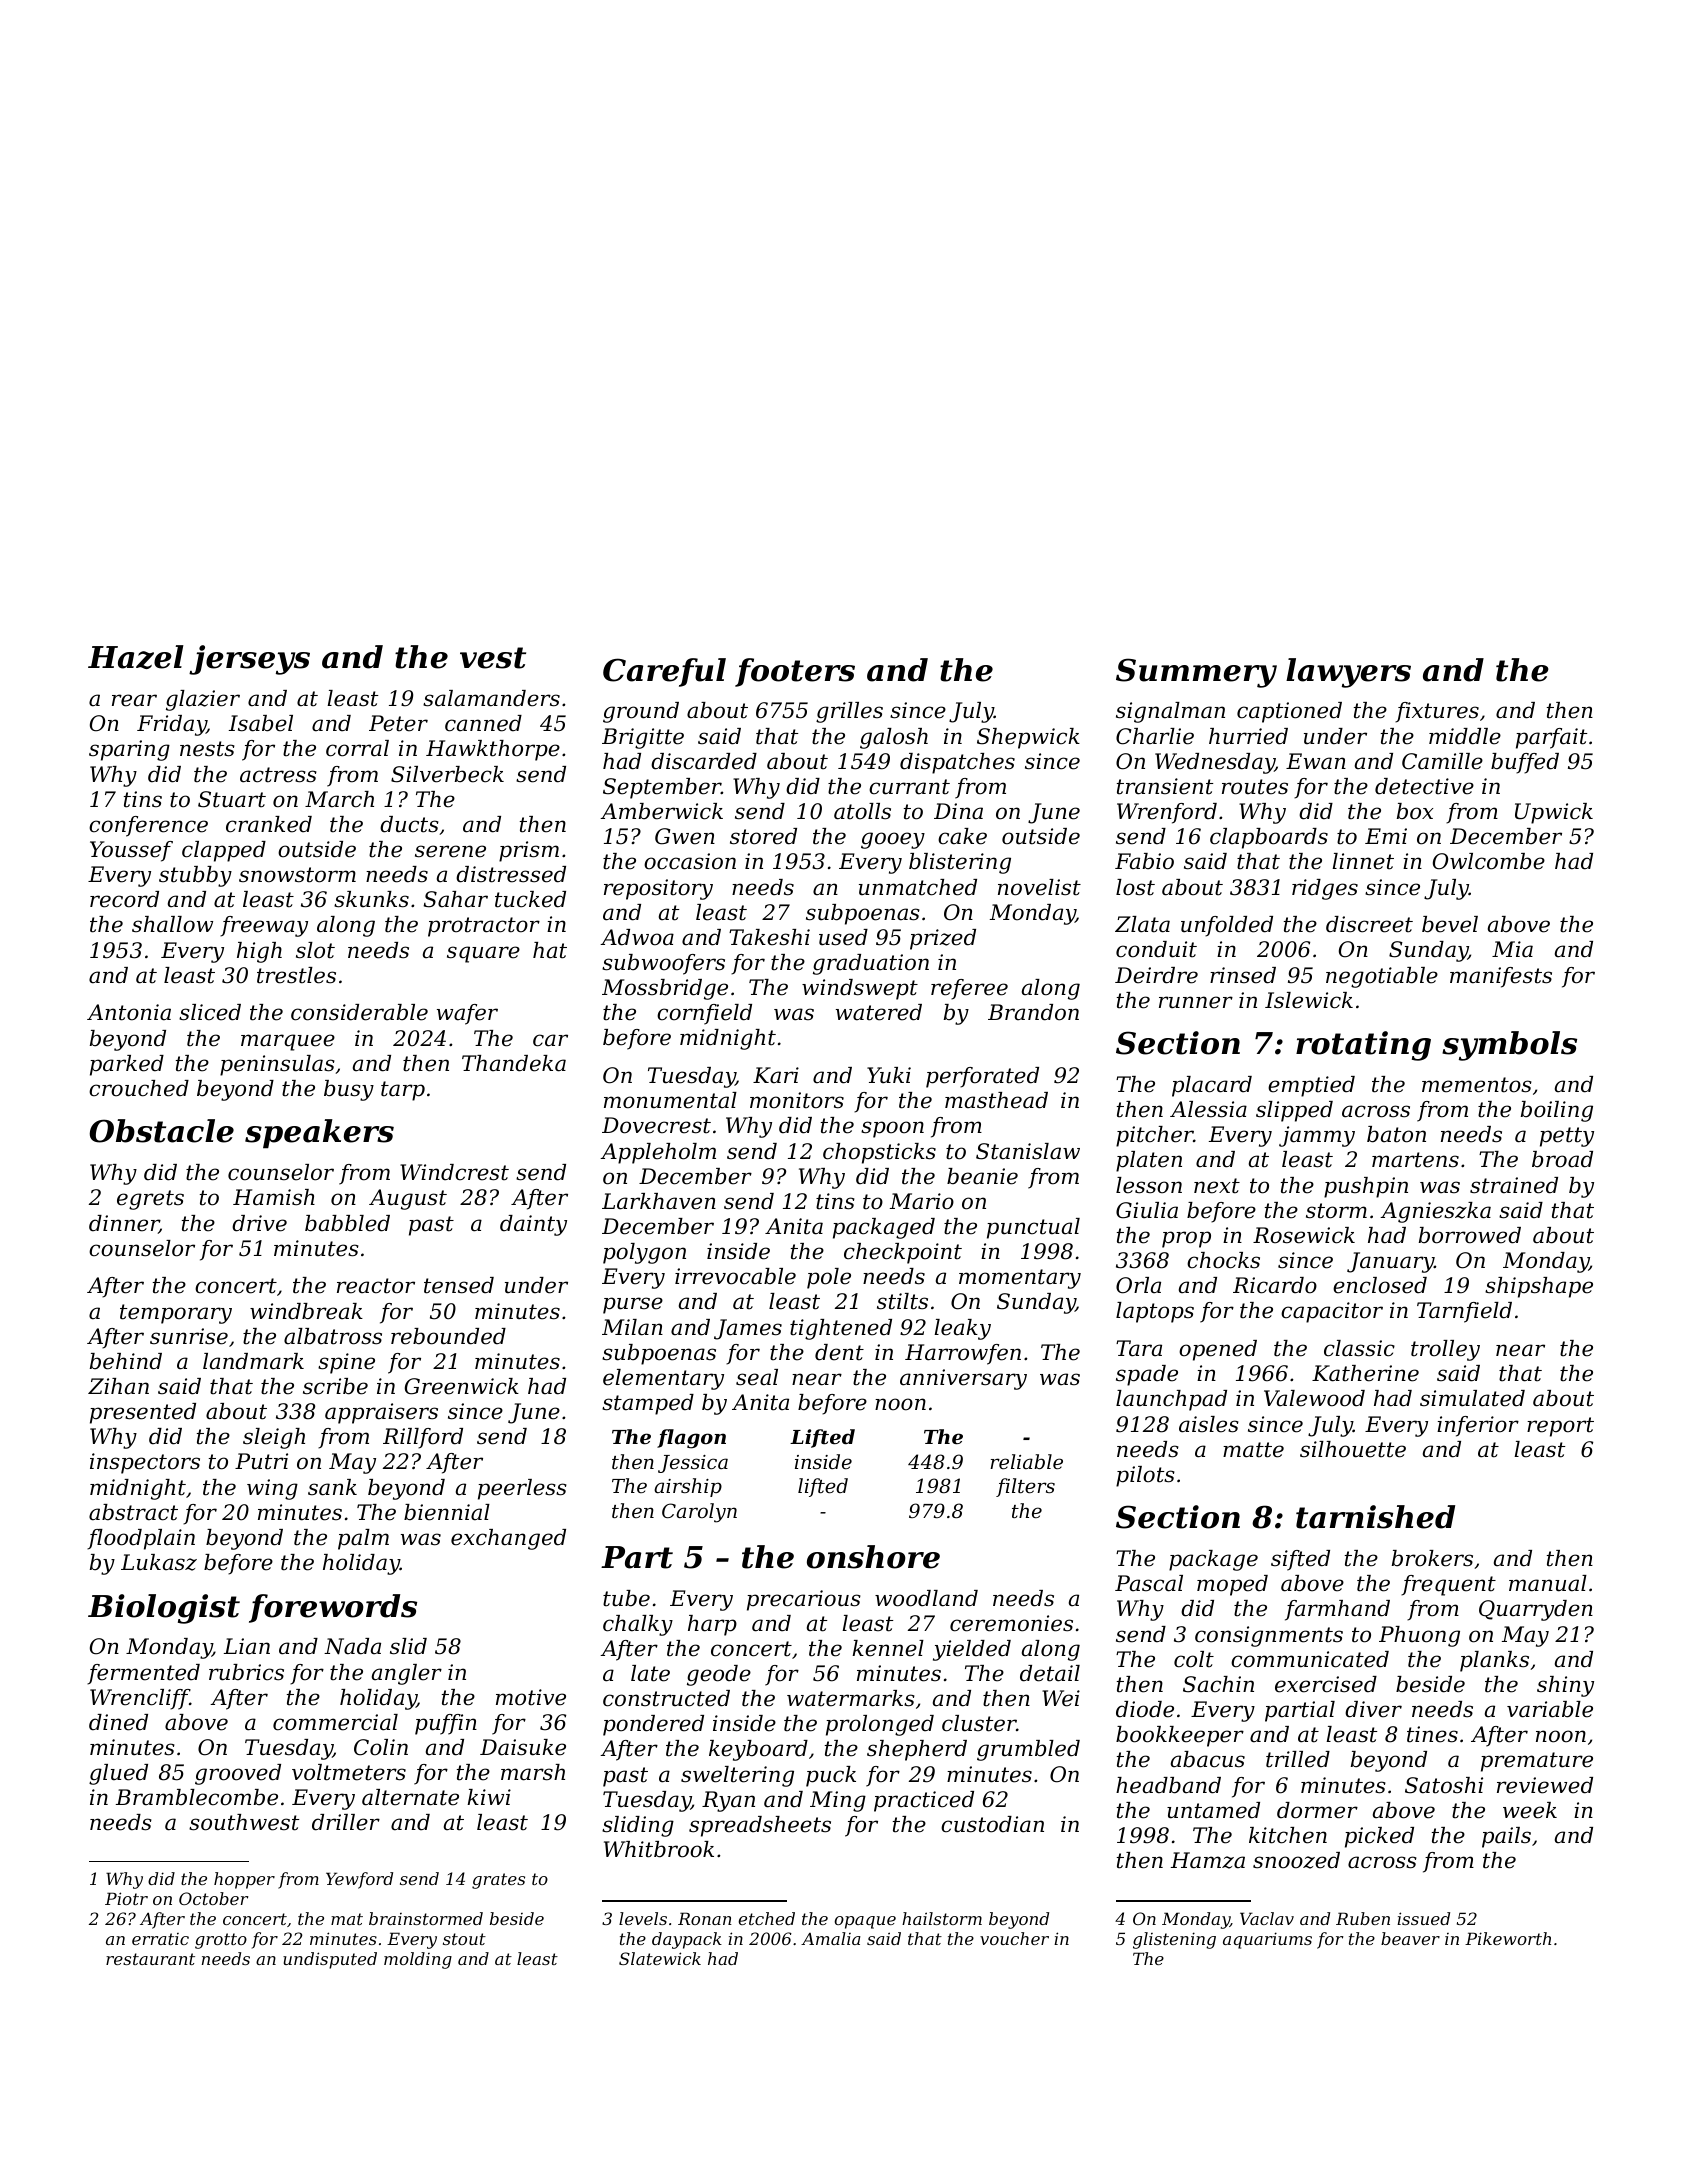 The width and height of the image is (1683, 2178). What do you see at coordinates (1025, 1487) in the image?
I see `filters` at bounding box center [1025, 1487].
